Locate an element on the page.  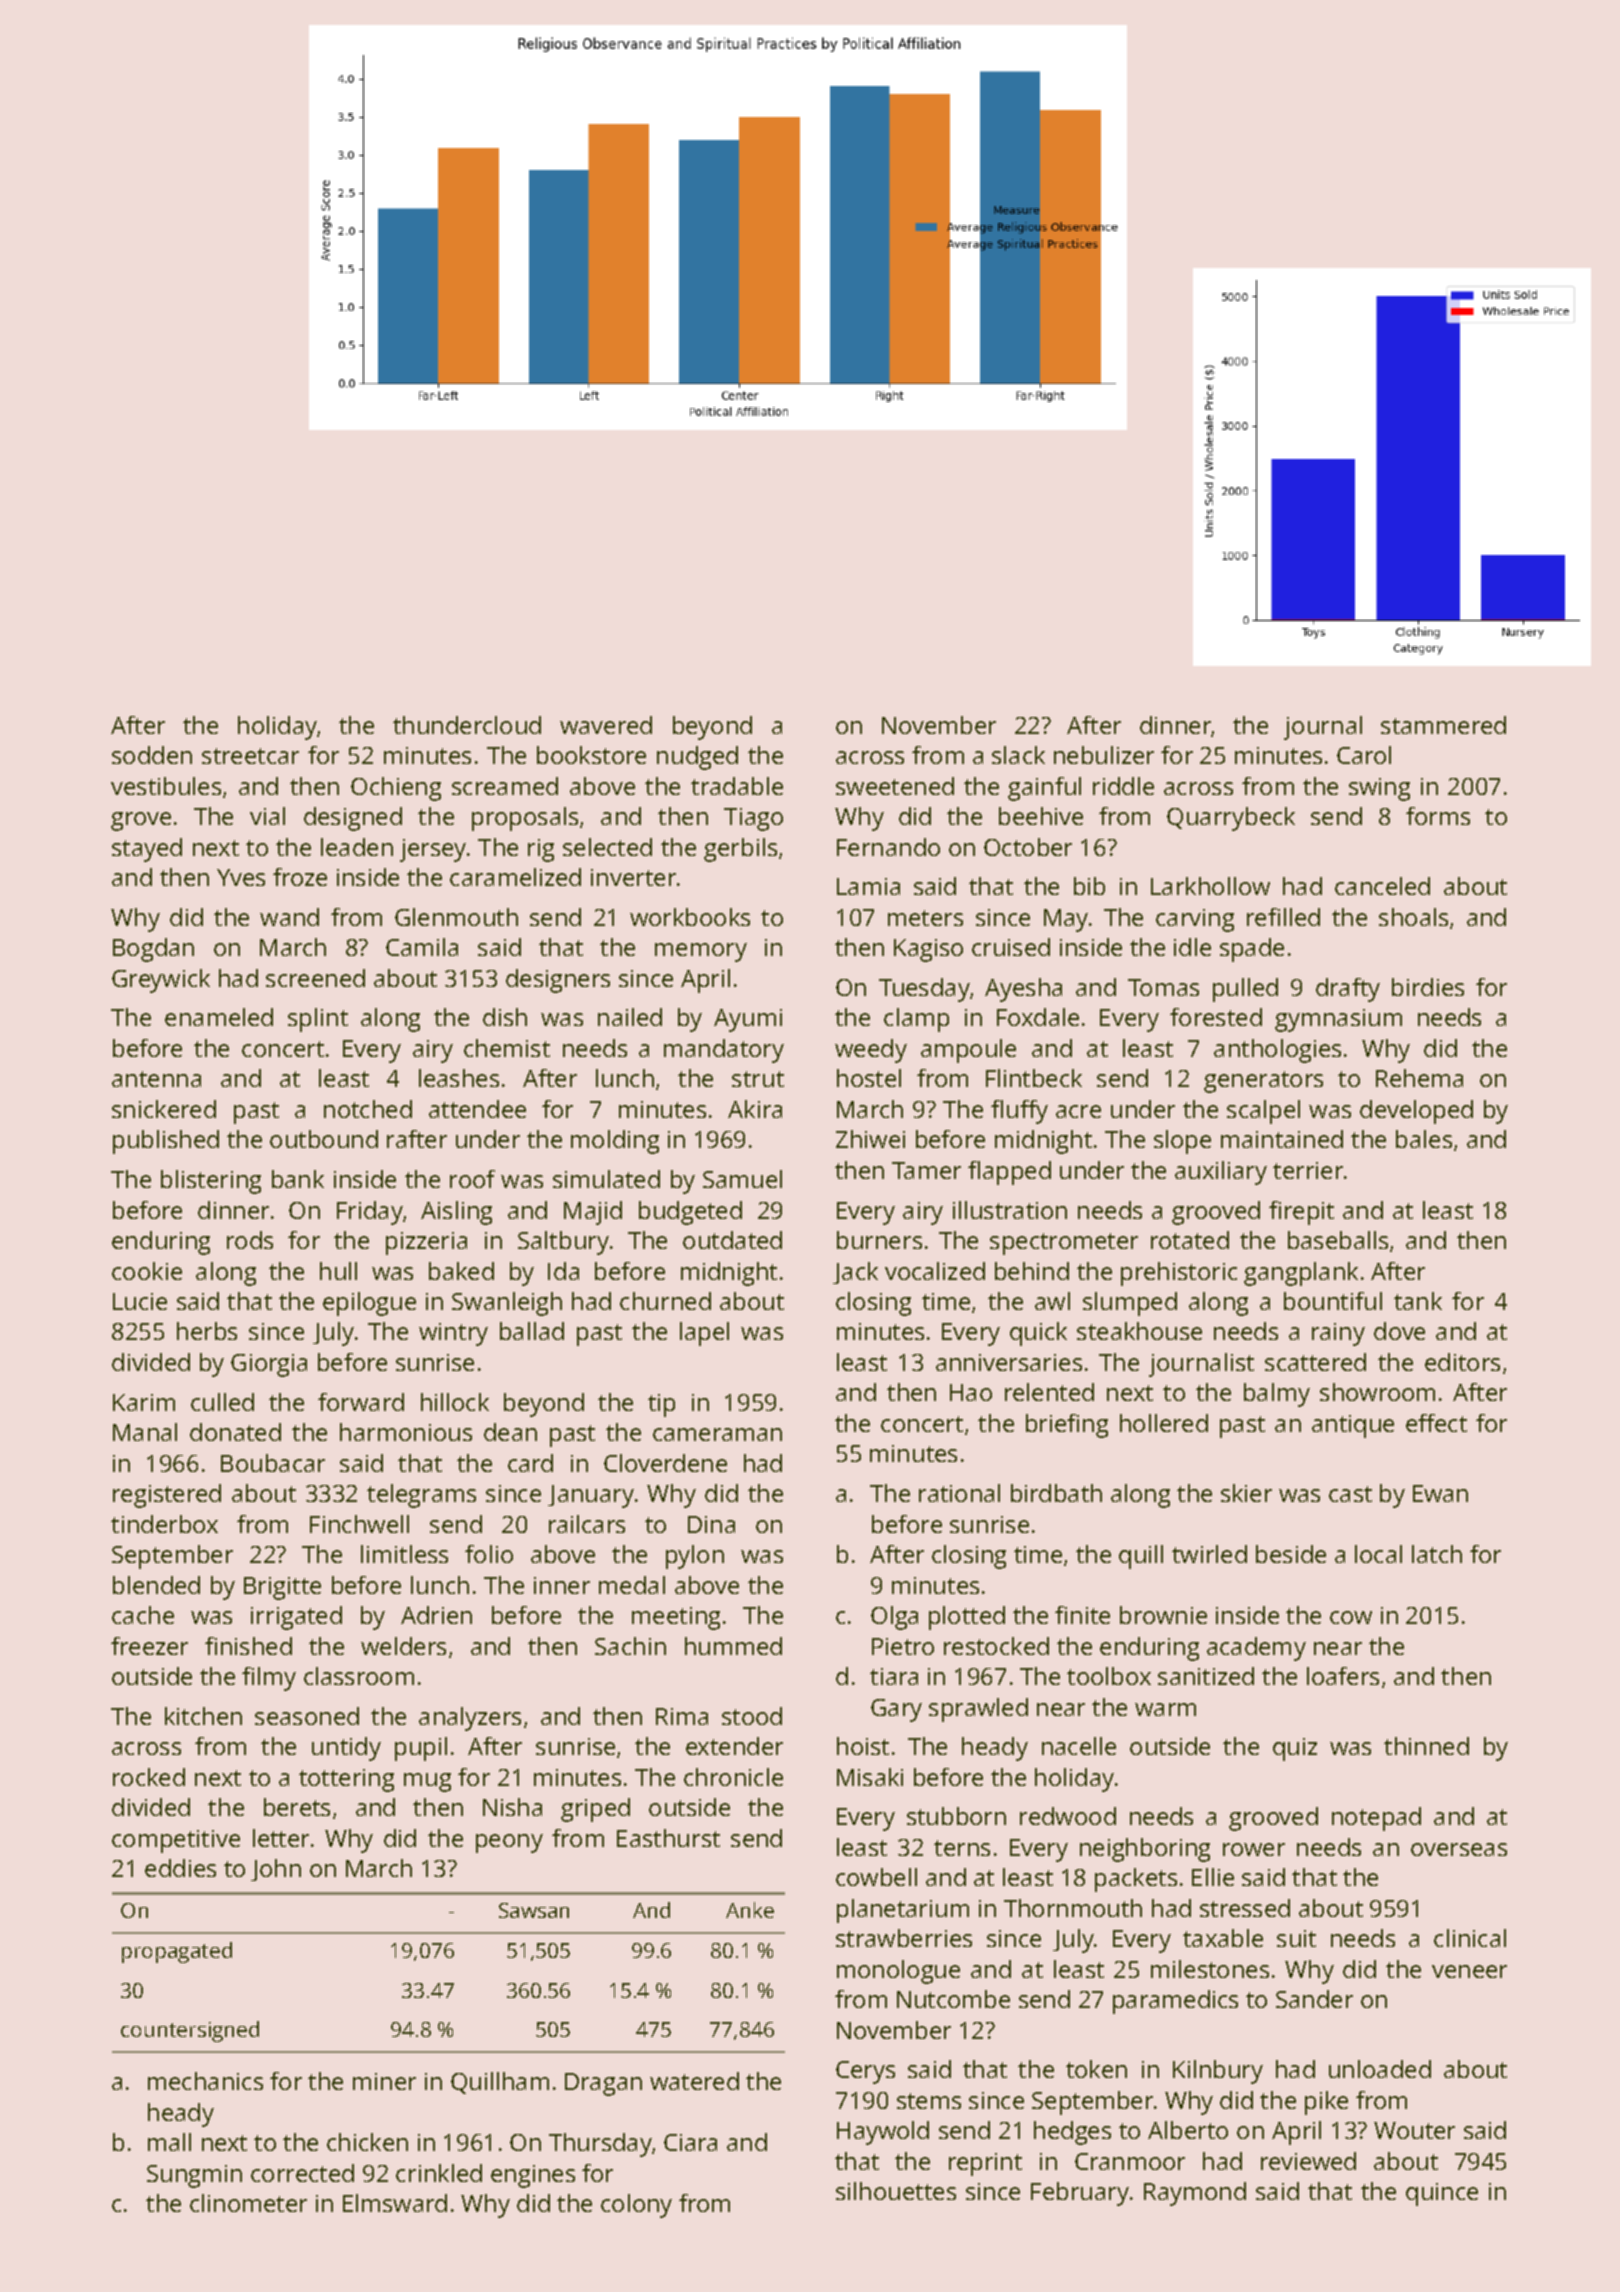
balmy is located at coordinates (1277, 1395).
